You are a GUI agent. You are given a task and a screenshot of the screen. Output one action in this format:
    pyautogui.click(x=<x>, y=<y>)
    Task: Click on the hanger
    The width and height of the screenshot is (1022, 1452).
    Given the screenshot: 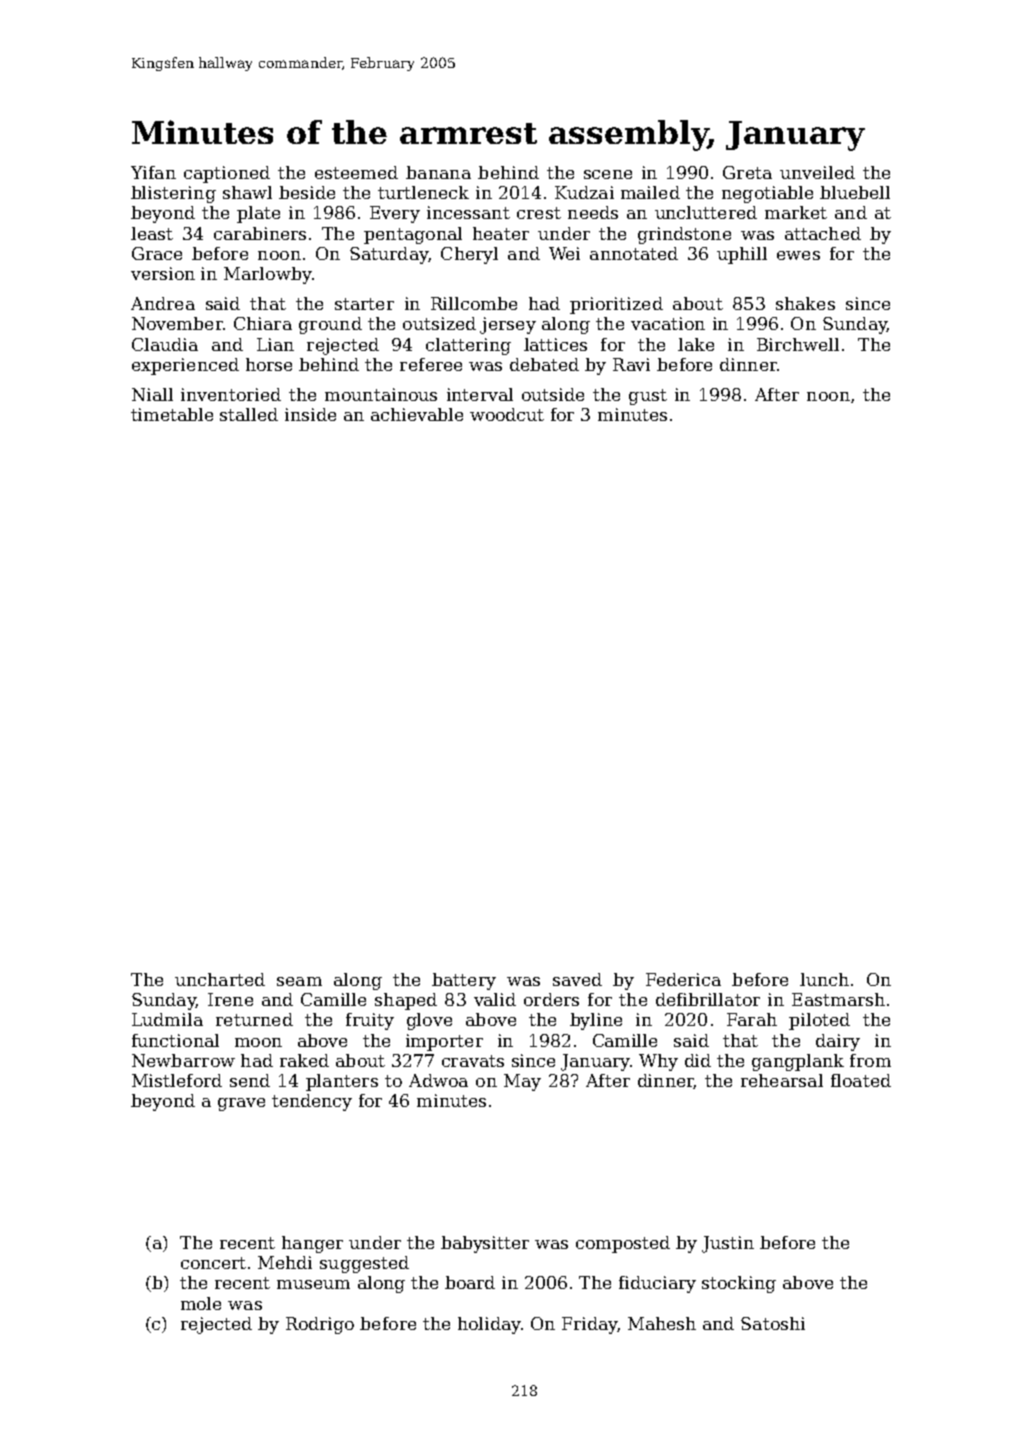 What is the action you would take?
    pyautogui.click(x=312, y=1244)
